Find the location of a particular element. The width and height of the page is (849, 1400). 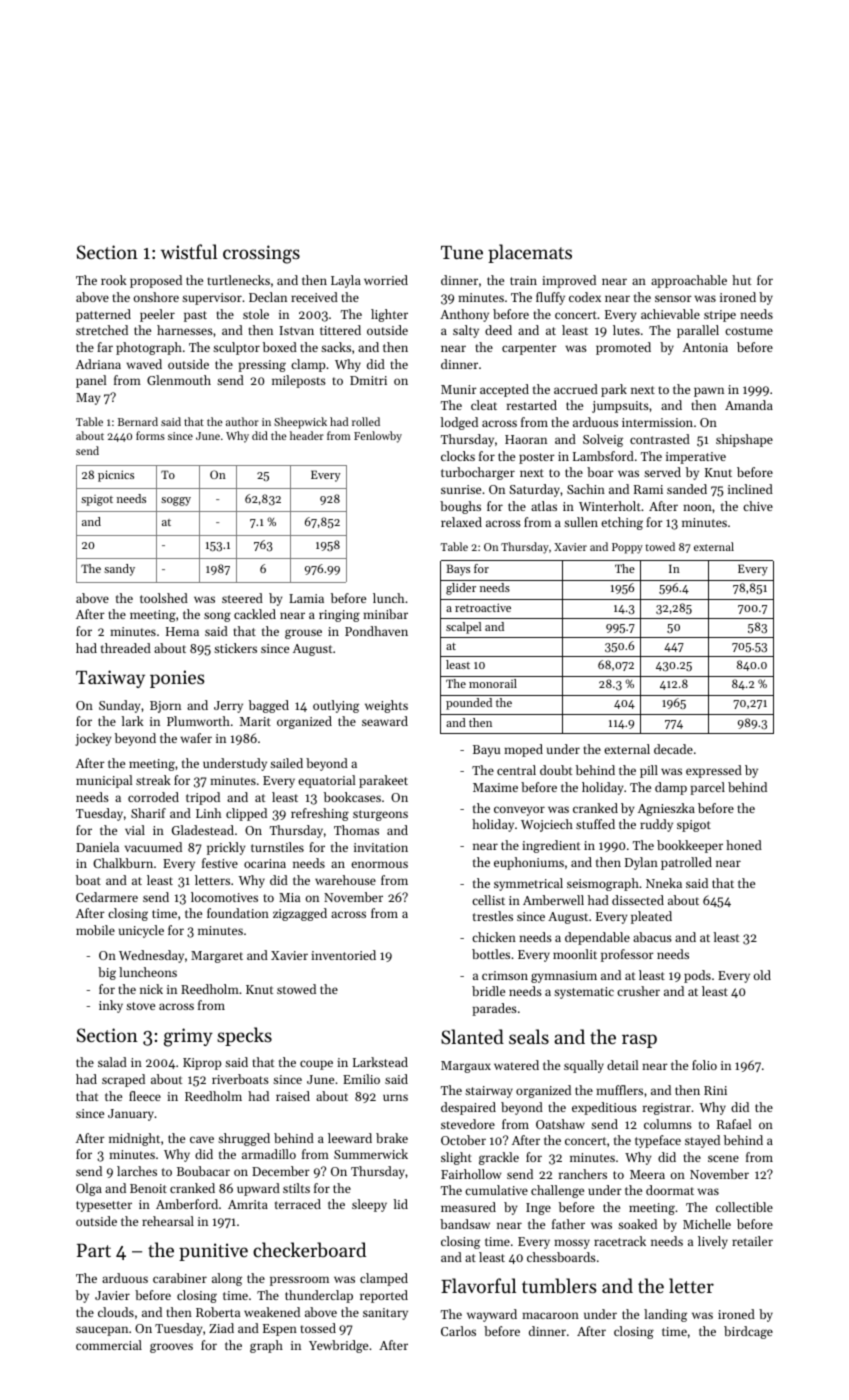

Fenlowby is located at coordinates (378, 437).
